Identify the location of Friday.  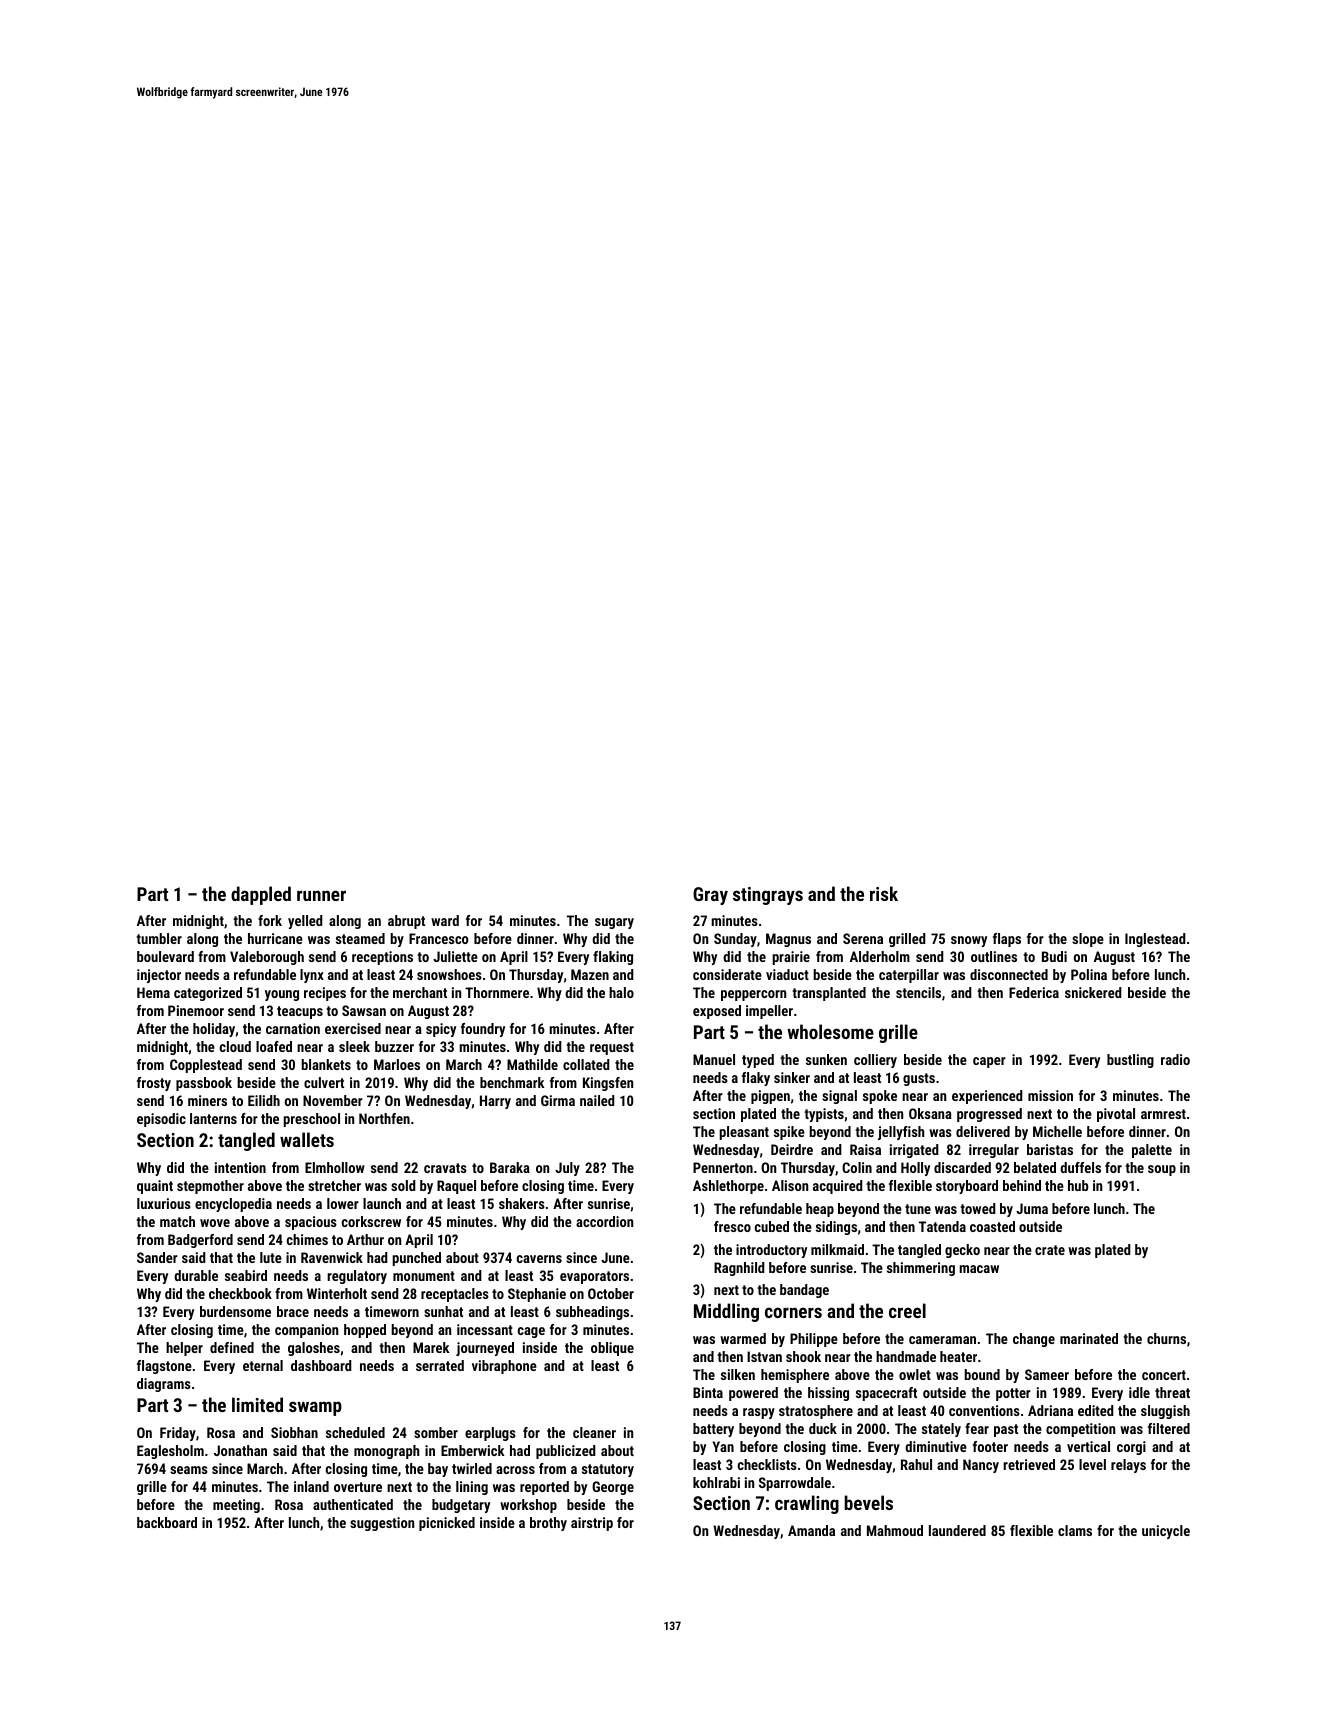
(178, 1434).
